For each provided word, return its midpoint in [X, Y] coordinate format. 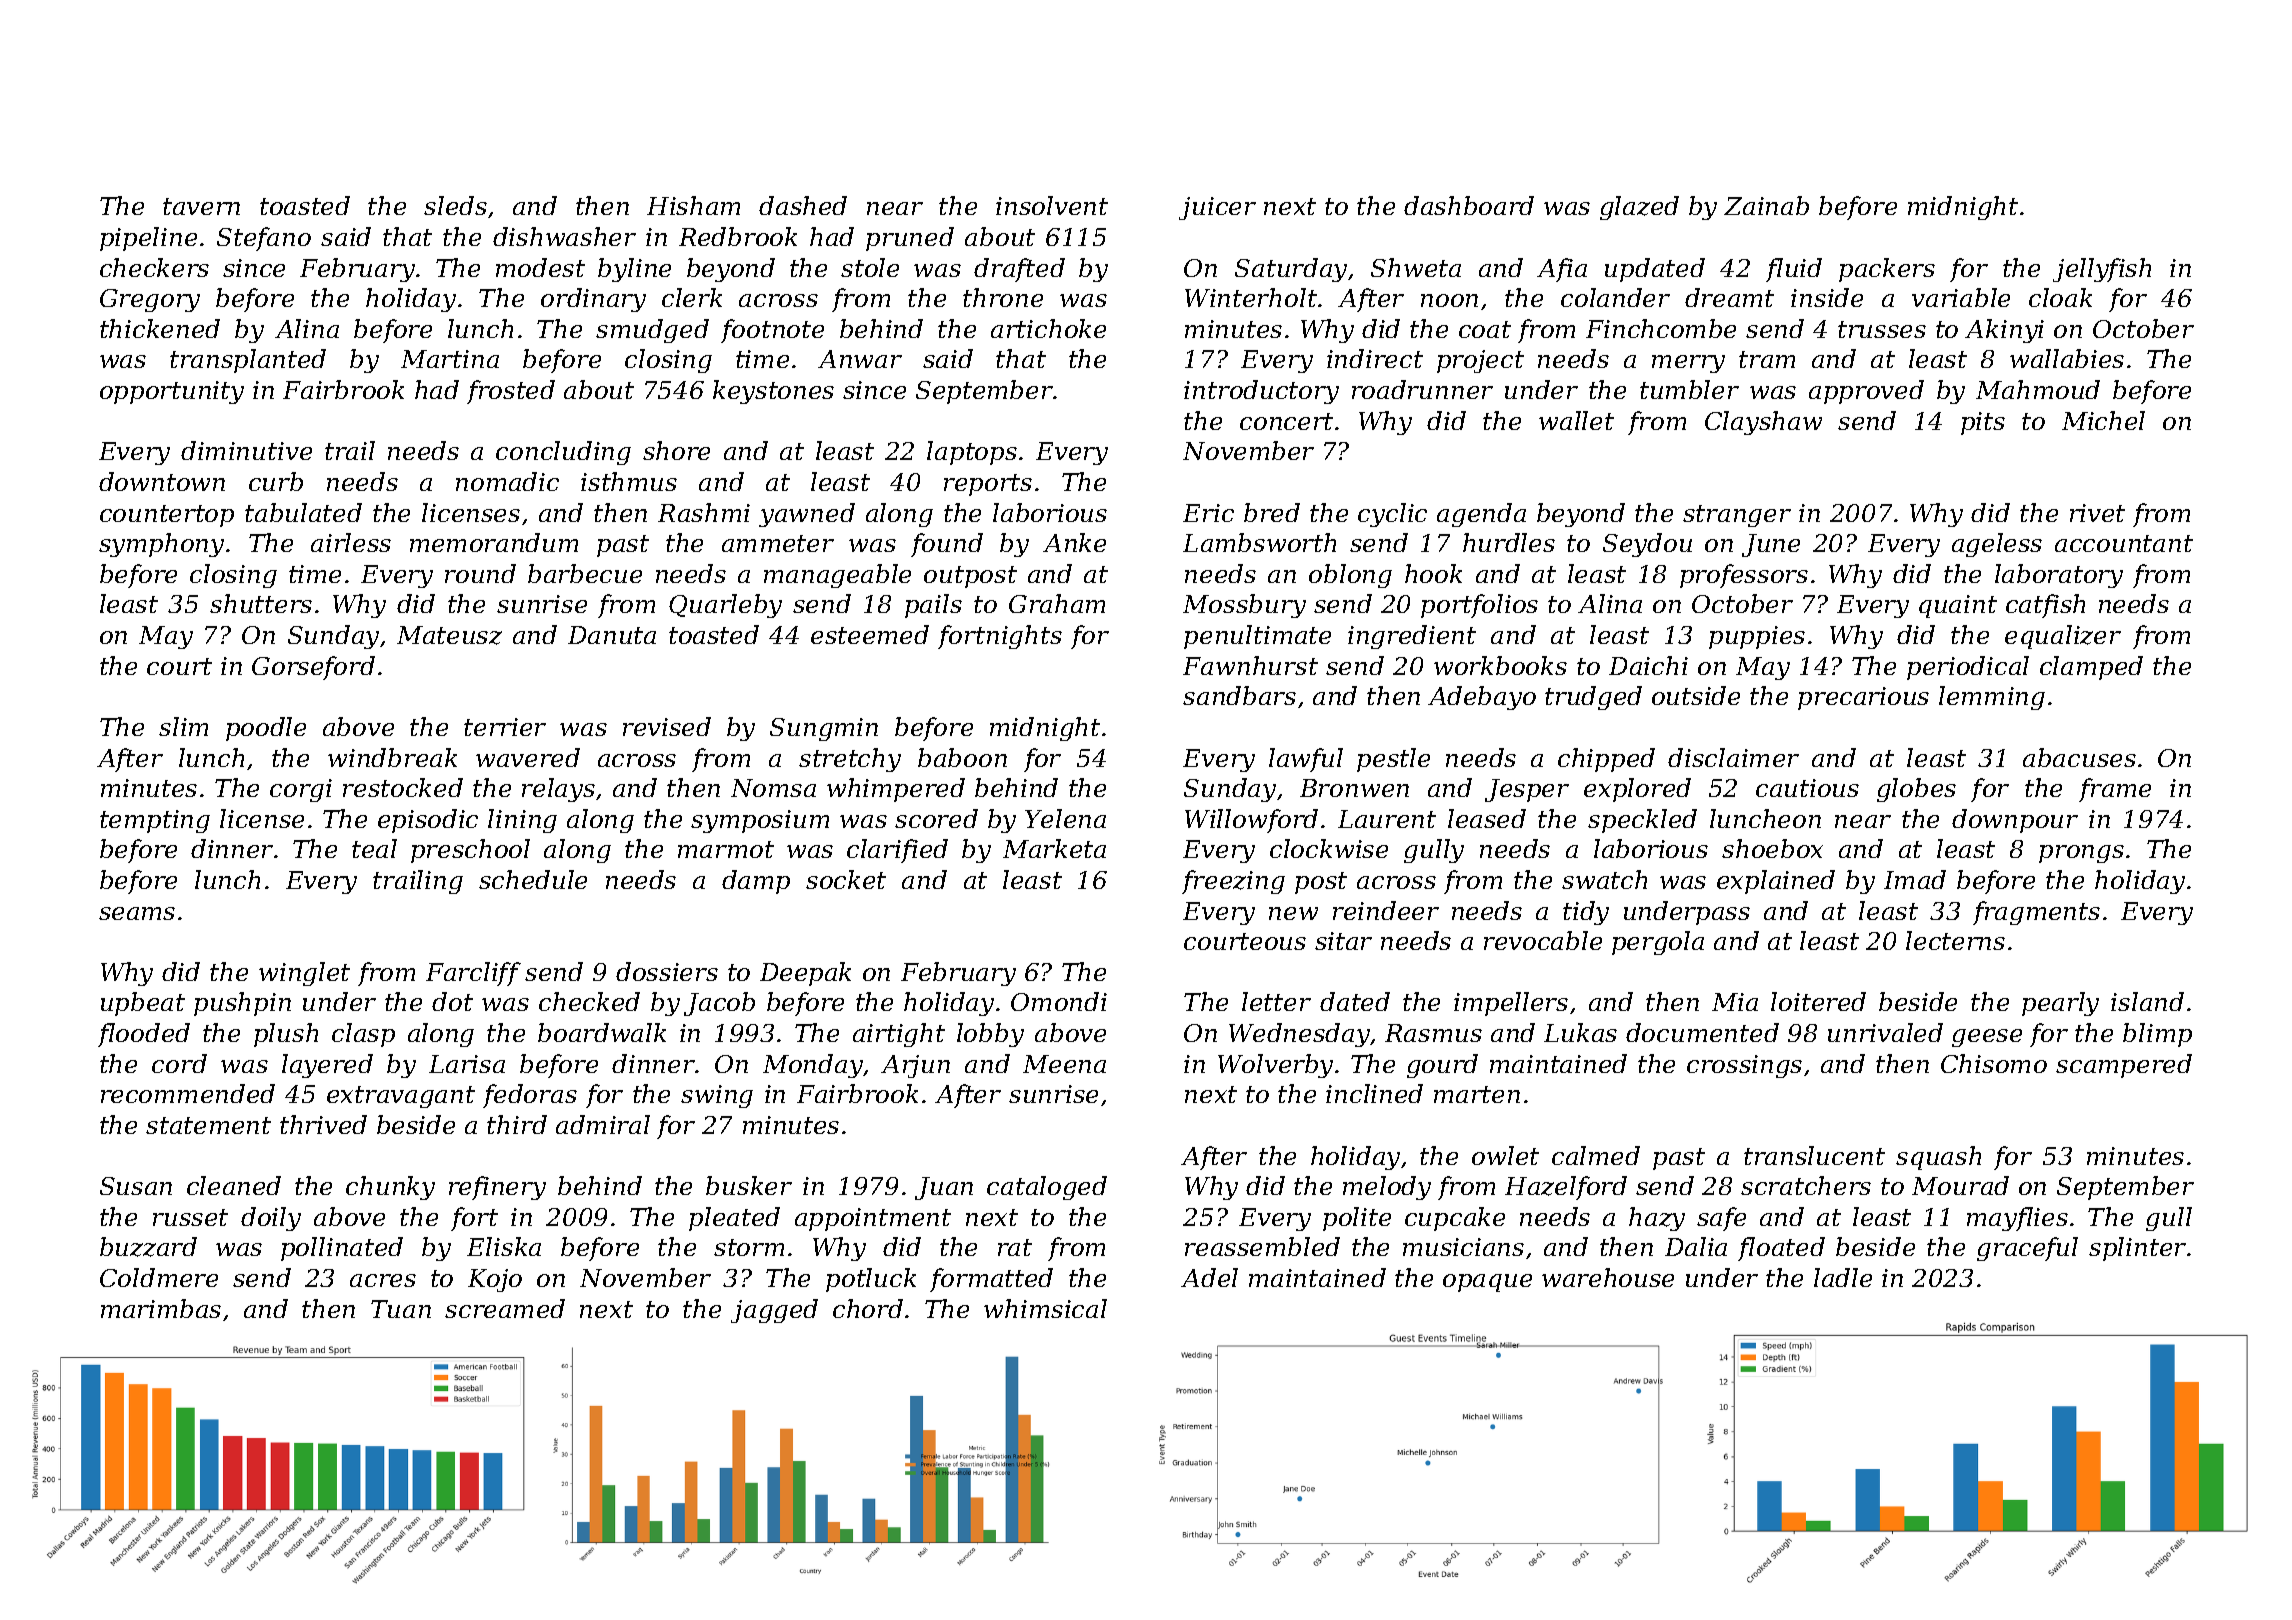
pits [1983, 423]
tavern [201, 206]
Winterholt [1251, 297]
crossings [1744, 1066]
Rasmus [1433, 1033]
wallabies [2067, 358]
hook [1433, 573]
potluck [871, 1280]
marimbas [161, 1308]
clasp [363, 1035]
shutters [261, 603]
